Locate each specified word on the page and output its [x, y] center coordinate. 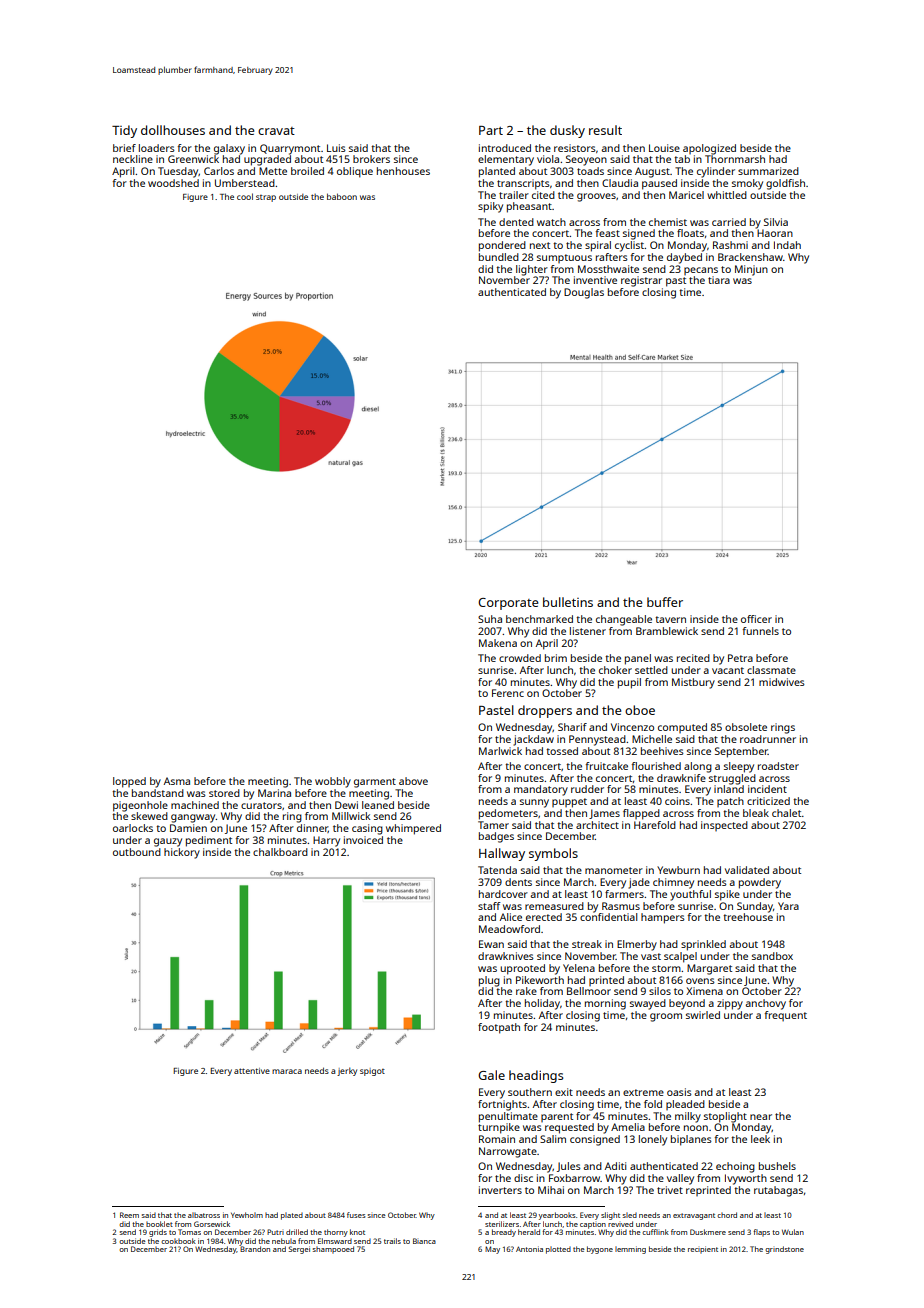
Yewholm [247, 1215]
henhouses [403, 171]
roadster [778, 766]
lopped [129, 782]
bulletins [568, 602]
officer [756, 619]
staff [489, 906]
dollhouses [173, 130]
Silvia [776, 222]
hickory [182, 853]
